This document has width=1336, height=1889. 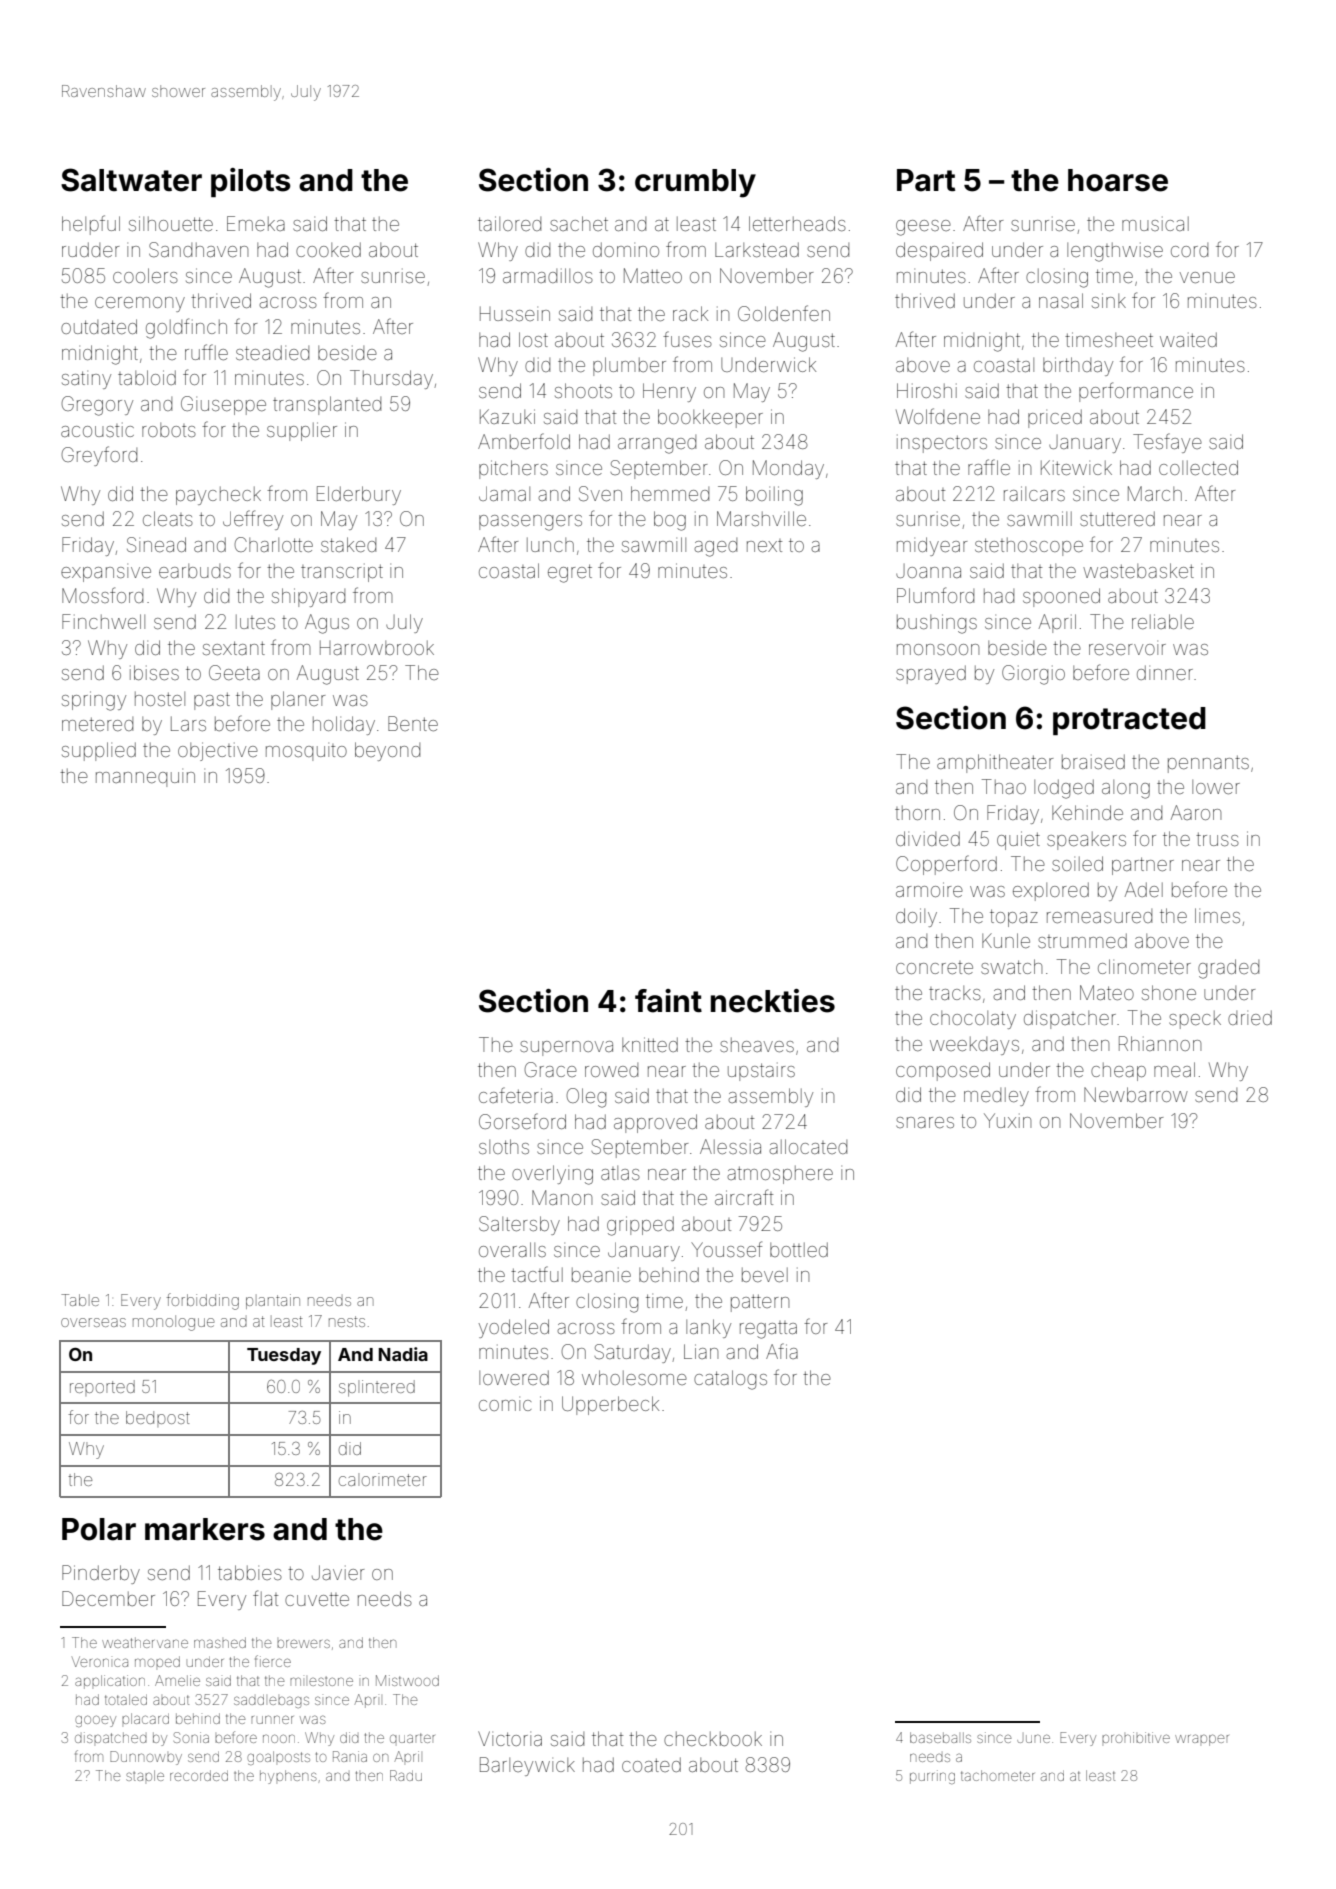 I want to click on Upperbeck, so click(x=610, y=1405).
